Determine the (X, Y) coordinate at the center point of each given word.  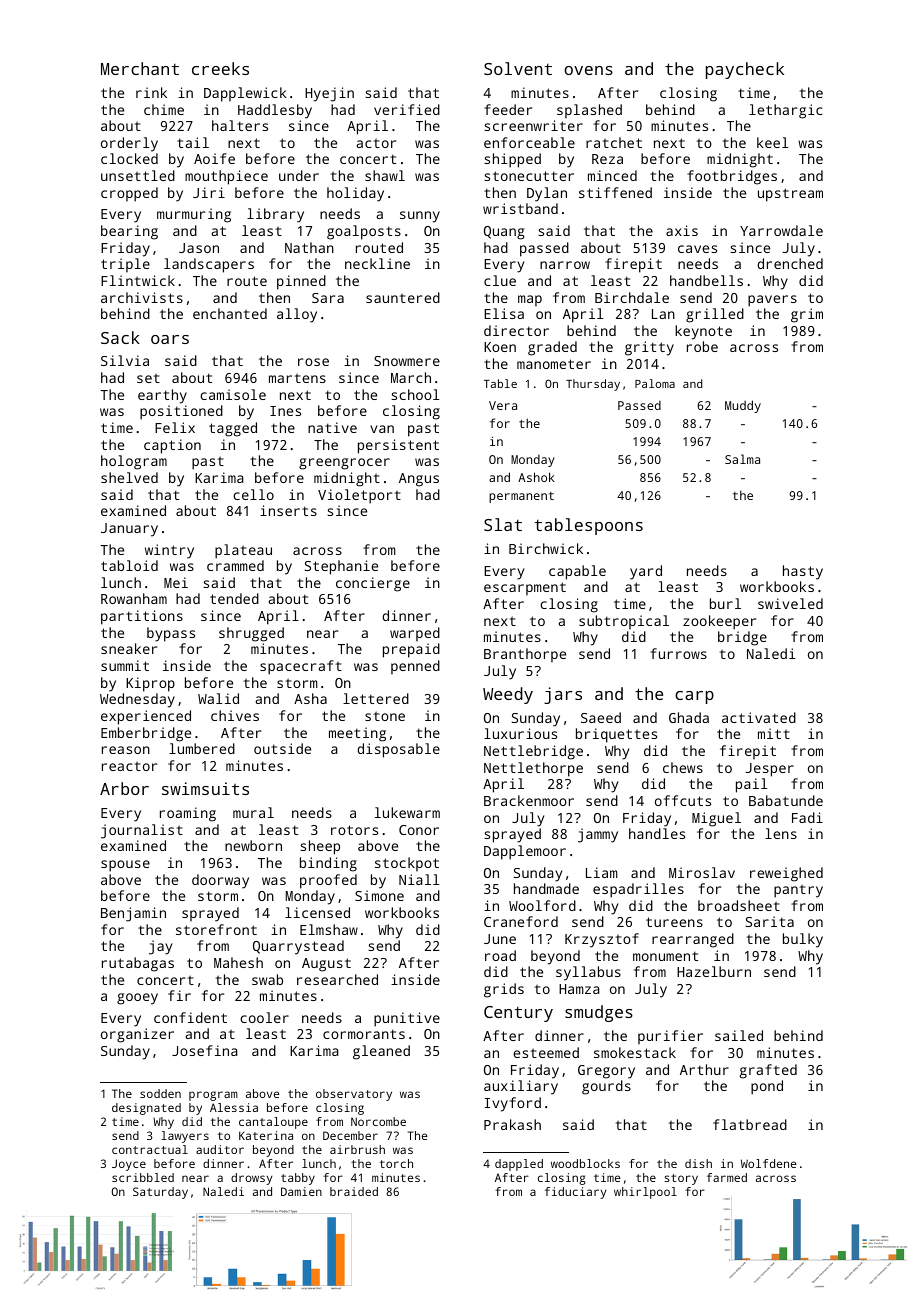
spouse (125, 866)
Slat (503, 524)
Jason (199, 248)
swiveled (790, 603)
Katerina (266, 1135)
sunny (420, 217)
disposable (398, 750)
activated (759, 717)
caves (697, 249)
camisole (233, 394)
